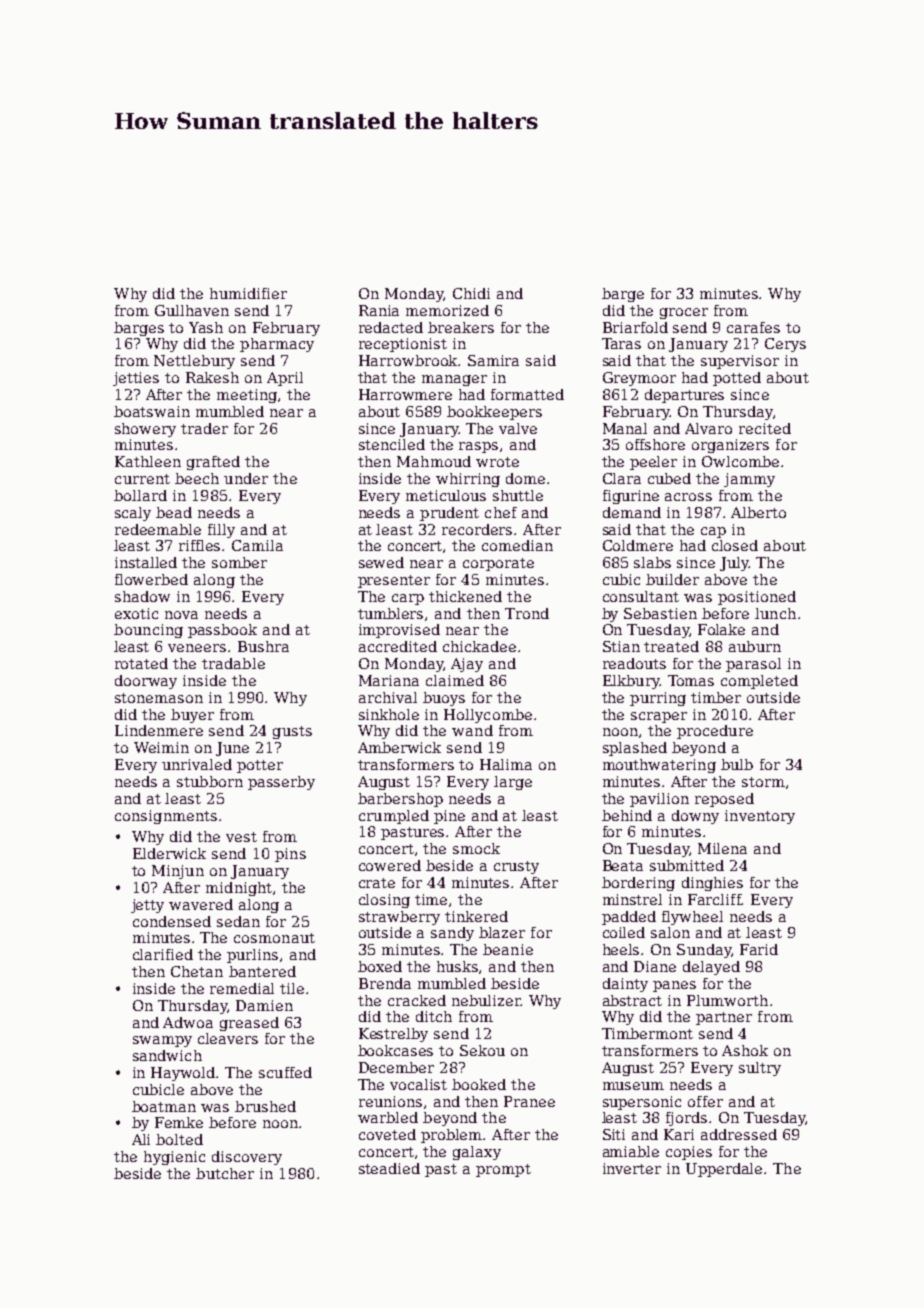  I want to click on Farid, so click(759, 949).
